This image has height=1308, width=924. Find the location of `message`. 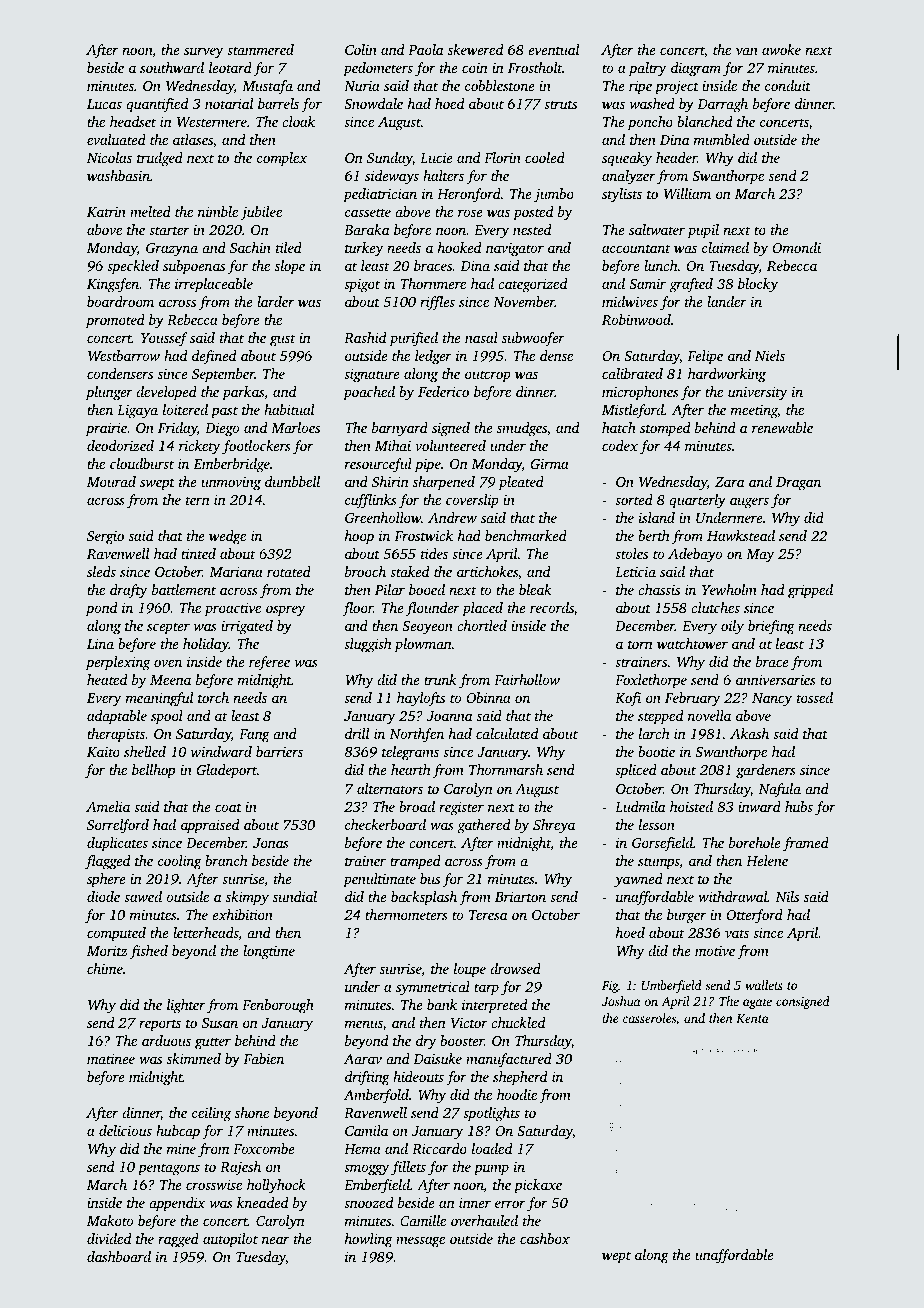

message is located at coordinates (420, 1242).
